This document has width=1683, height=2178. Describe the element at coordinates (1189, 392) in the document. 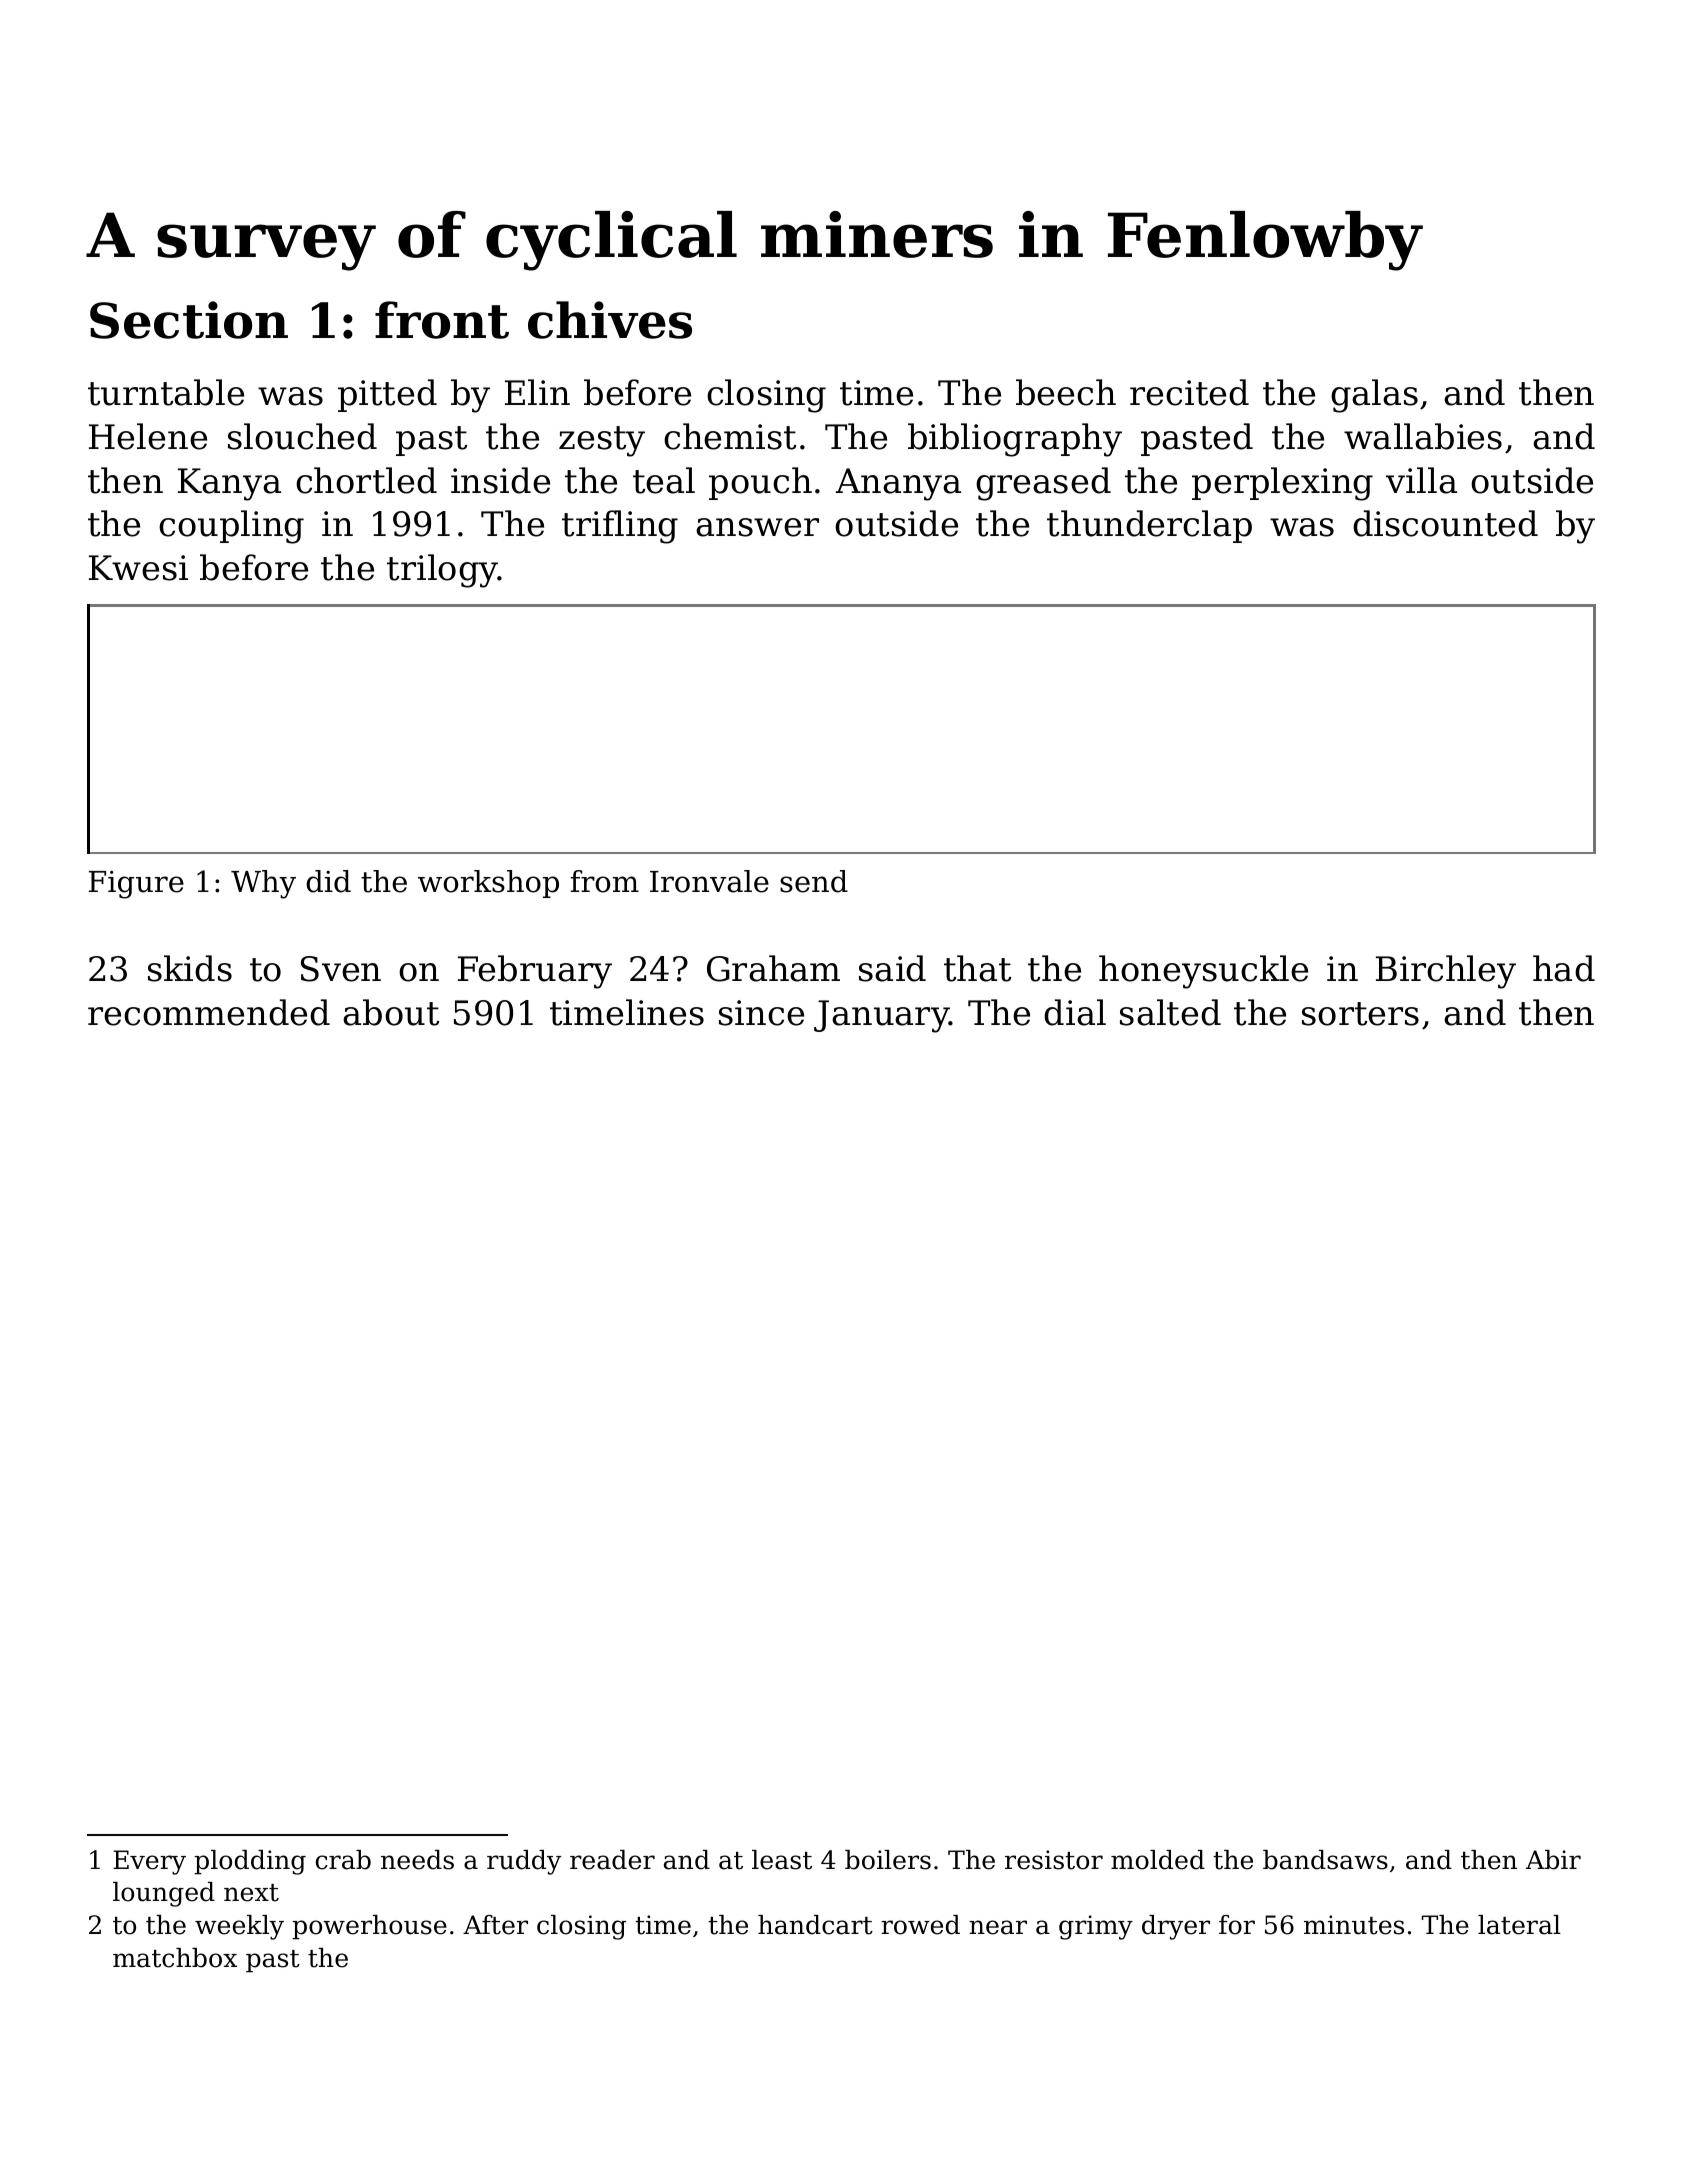

I see `recited` at that location.
